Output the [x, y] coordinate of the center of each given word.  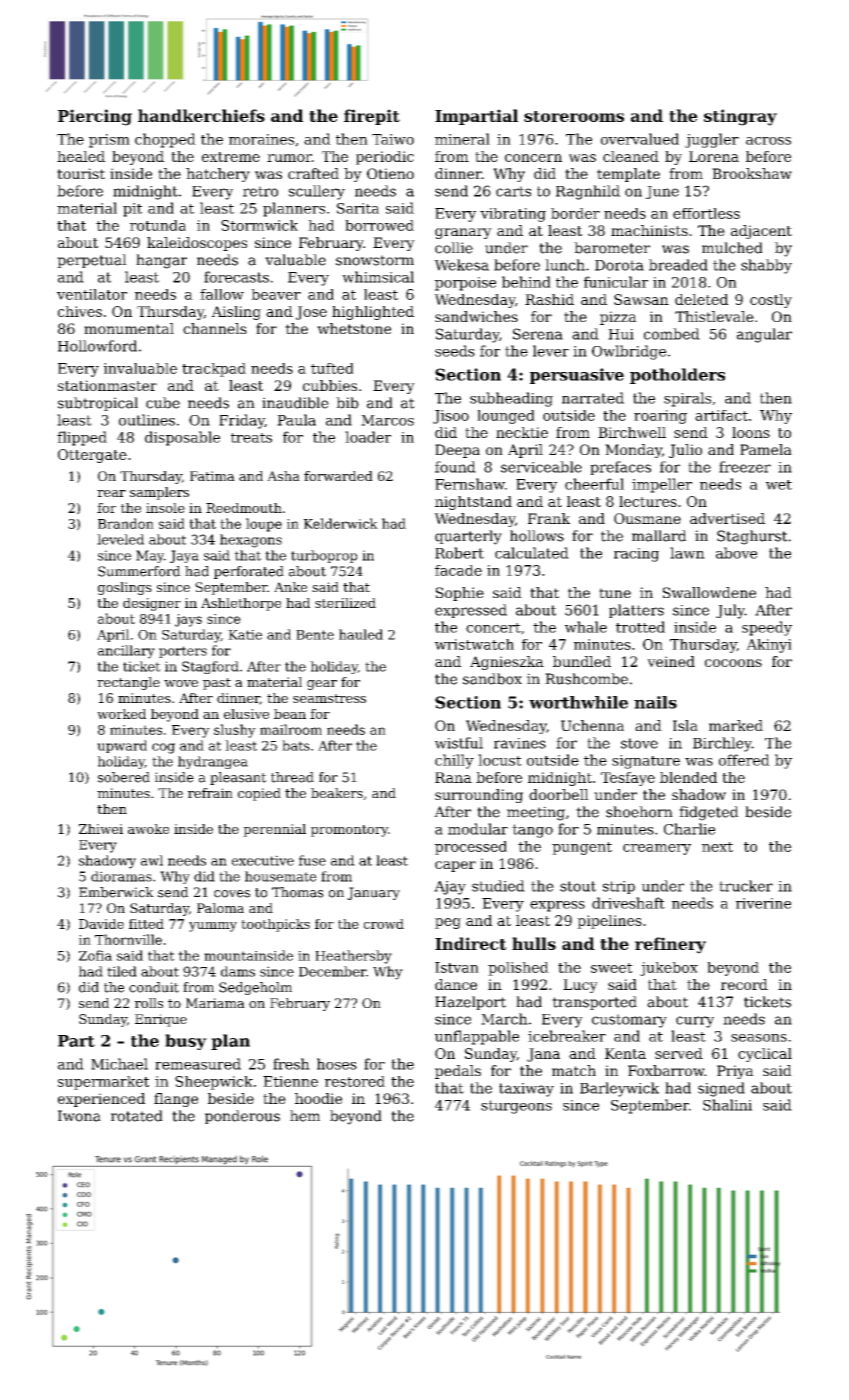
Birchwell [632, 432]
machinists [649, 230]
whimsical [378, 277]
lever [551, 351]
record [744, 984]
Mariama [215, 1003]
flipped [82, 438]
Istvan [457, 967]
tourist [81, 173]
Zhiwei [101, 829]
